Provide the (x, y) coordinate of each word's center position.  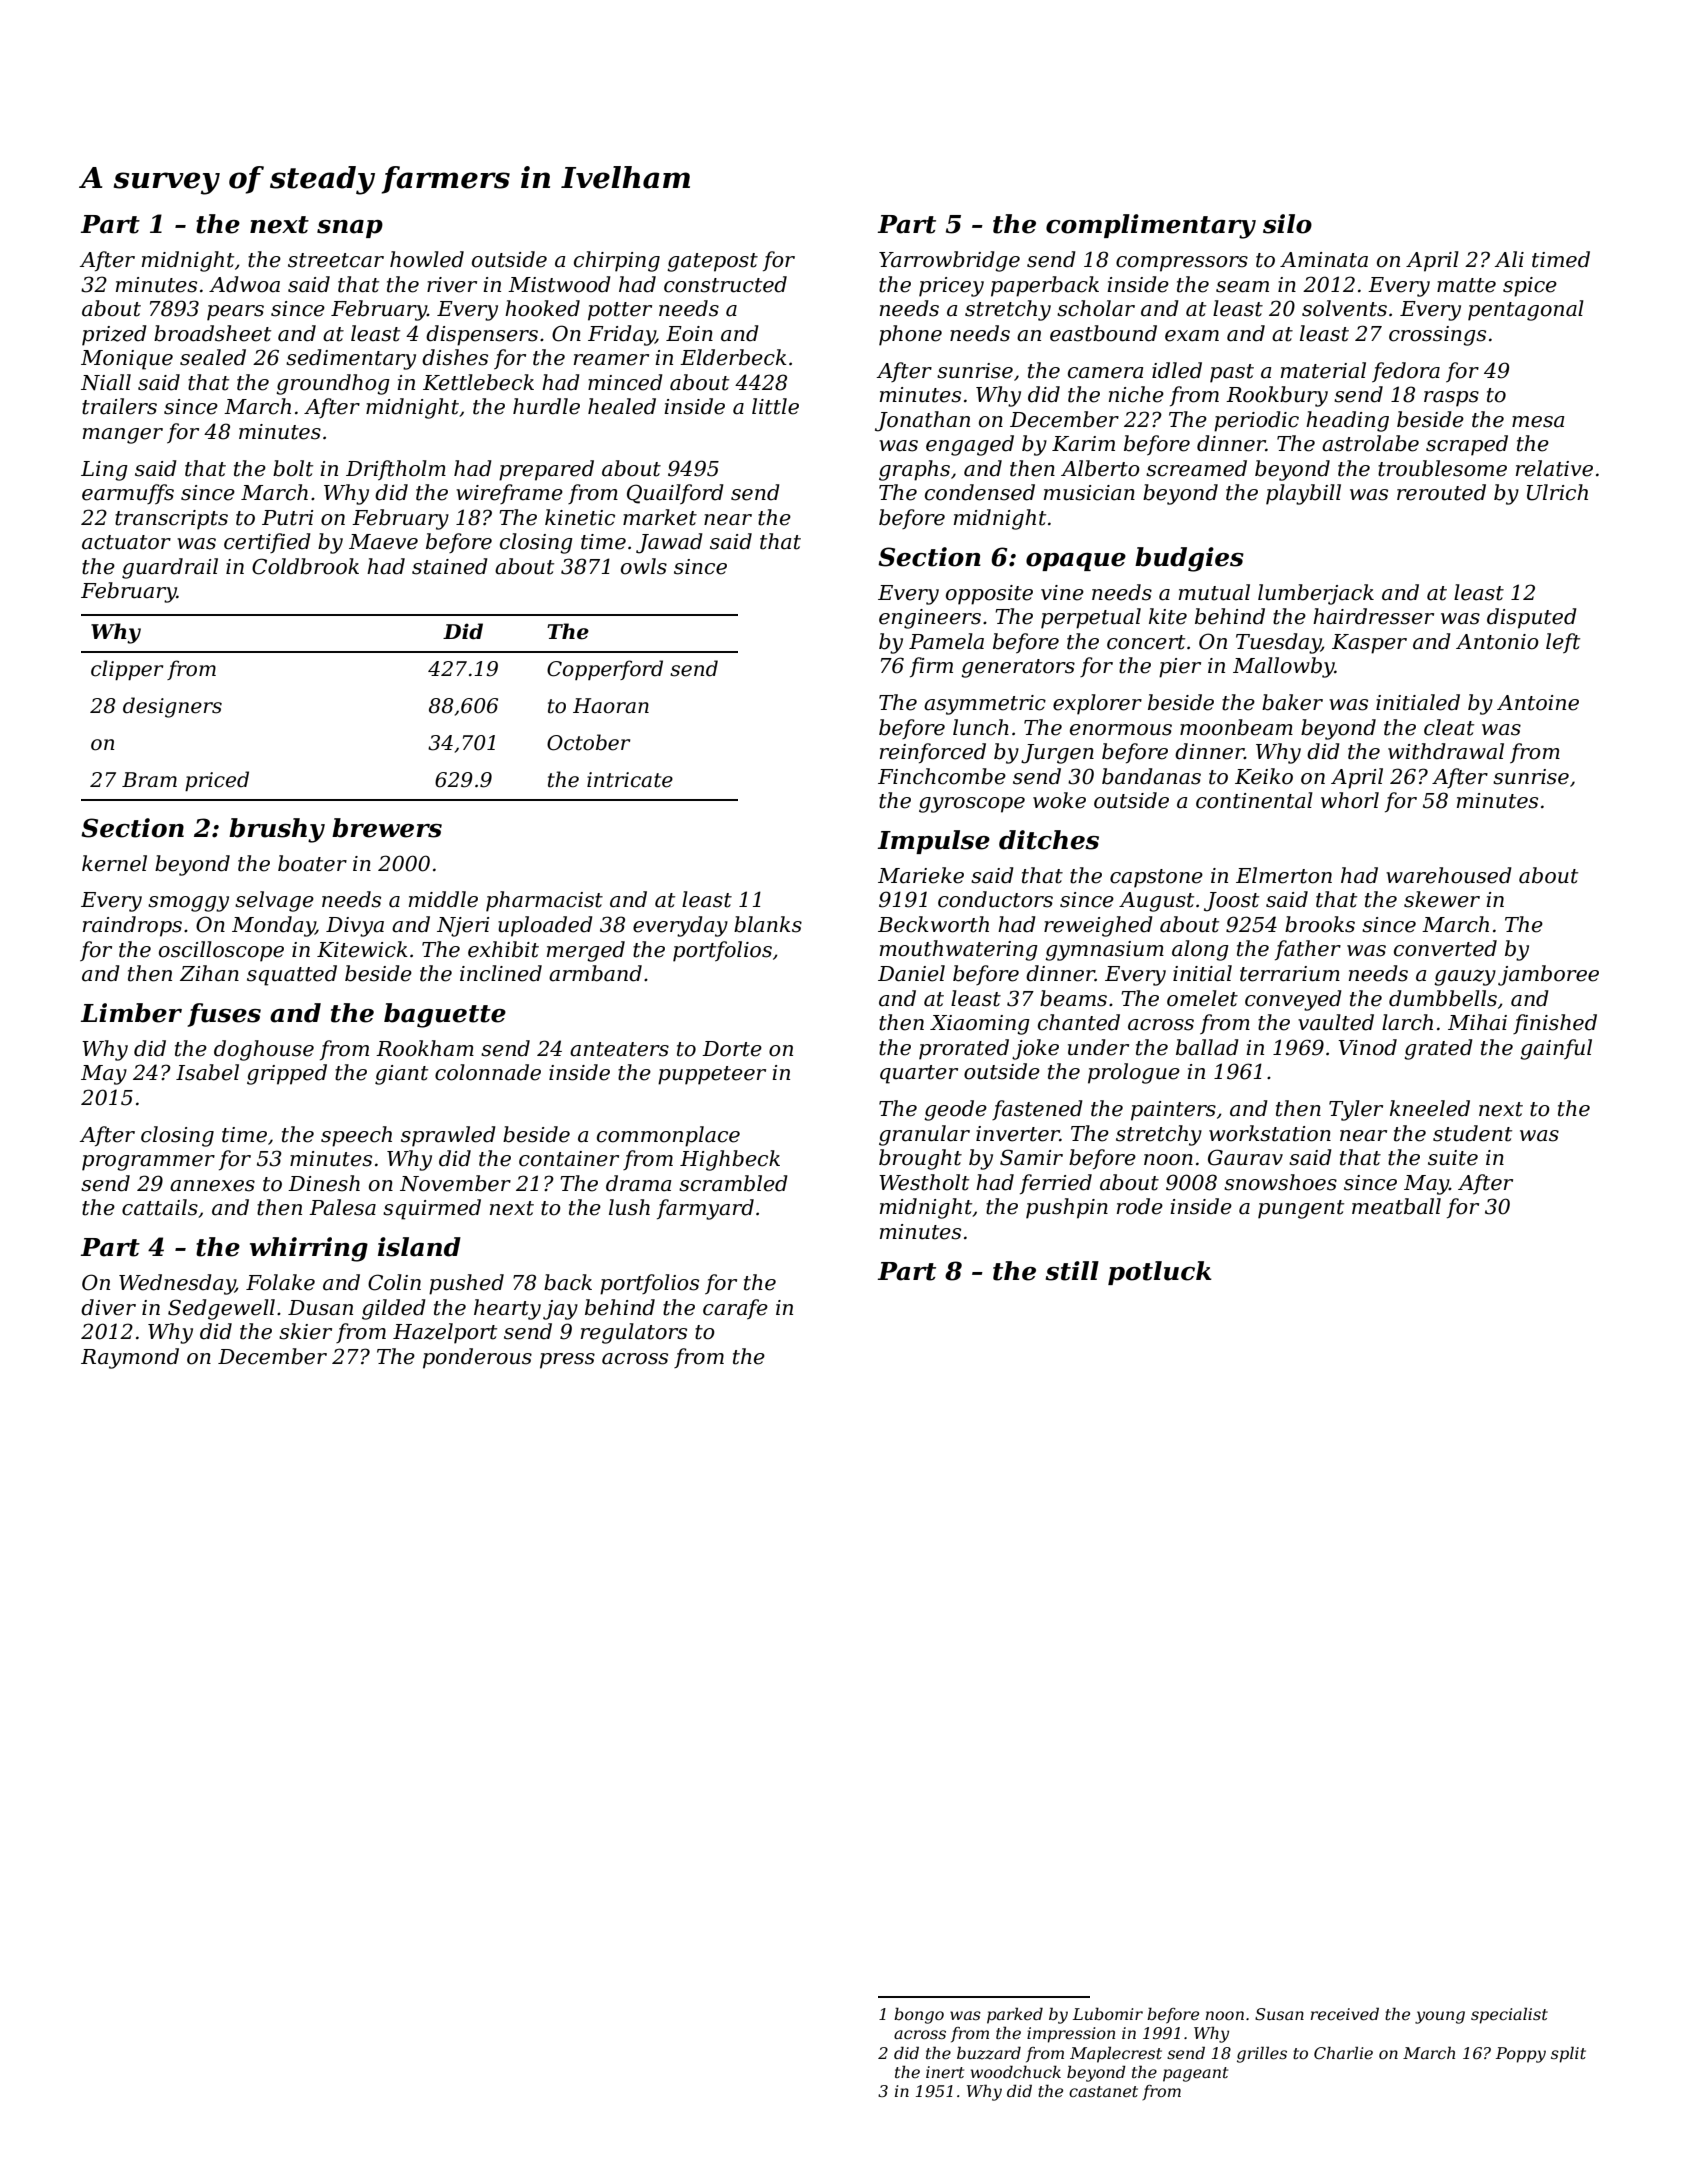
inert (945, 2072)
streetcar (336, 260)
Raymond (130, 1358)
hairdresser (1373, 616)
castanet (1103, 2091)
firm (931, 667)
